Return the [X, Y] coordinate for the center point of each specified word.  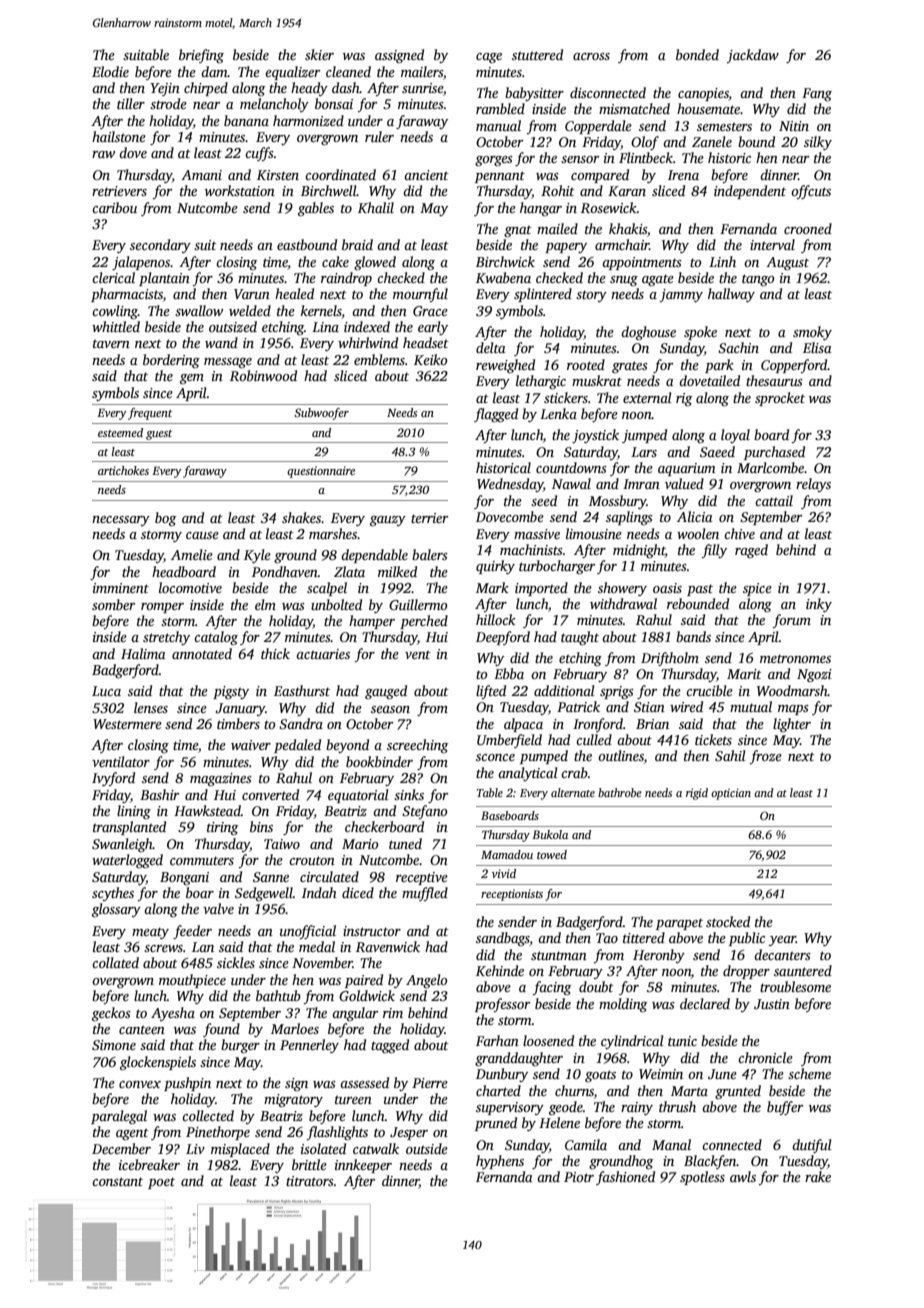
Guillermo [418, 604]
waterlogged [127, 861]
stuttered [537, 54]
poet [161, 1183]
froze [766, 757]
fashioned [625, 1178]
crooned [808, 228]
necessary [121, 521]
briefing [201, 56]
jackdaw [753, 56]
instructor [372, 931]
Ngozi [814, 675]
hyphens [500, 1162]
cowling [115, 312]
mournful [420, 295]
